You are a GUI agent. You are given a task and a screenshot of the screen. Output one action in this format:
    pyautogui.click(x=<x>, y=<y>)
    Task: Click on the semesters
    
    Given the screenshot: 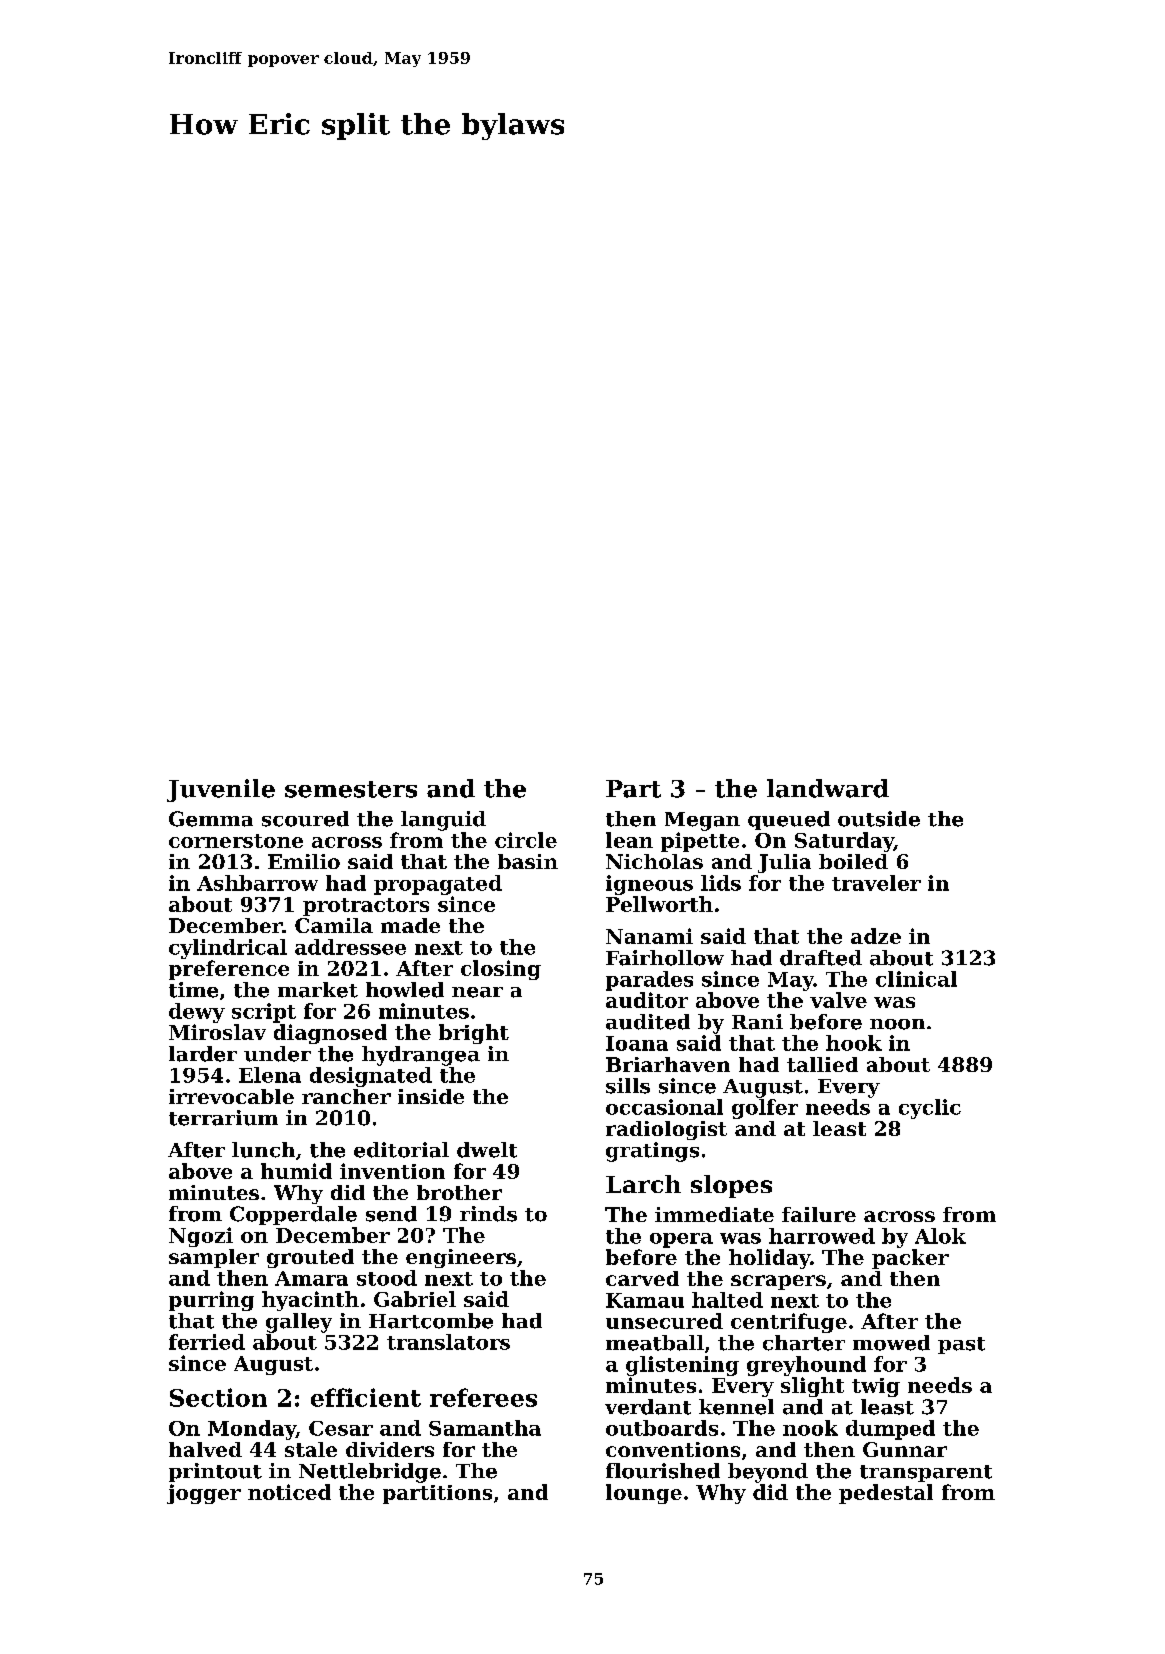 What is the action you would take?
    pyautogui.click(x=351, y=789)
